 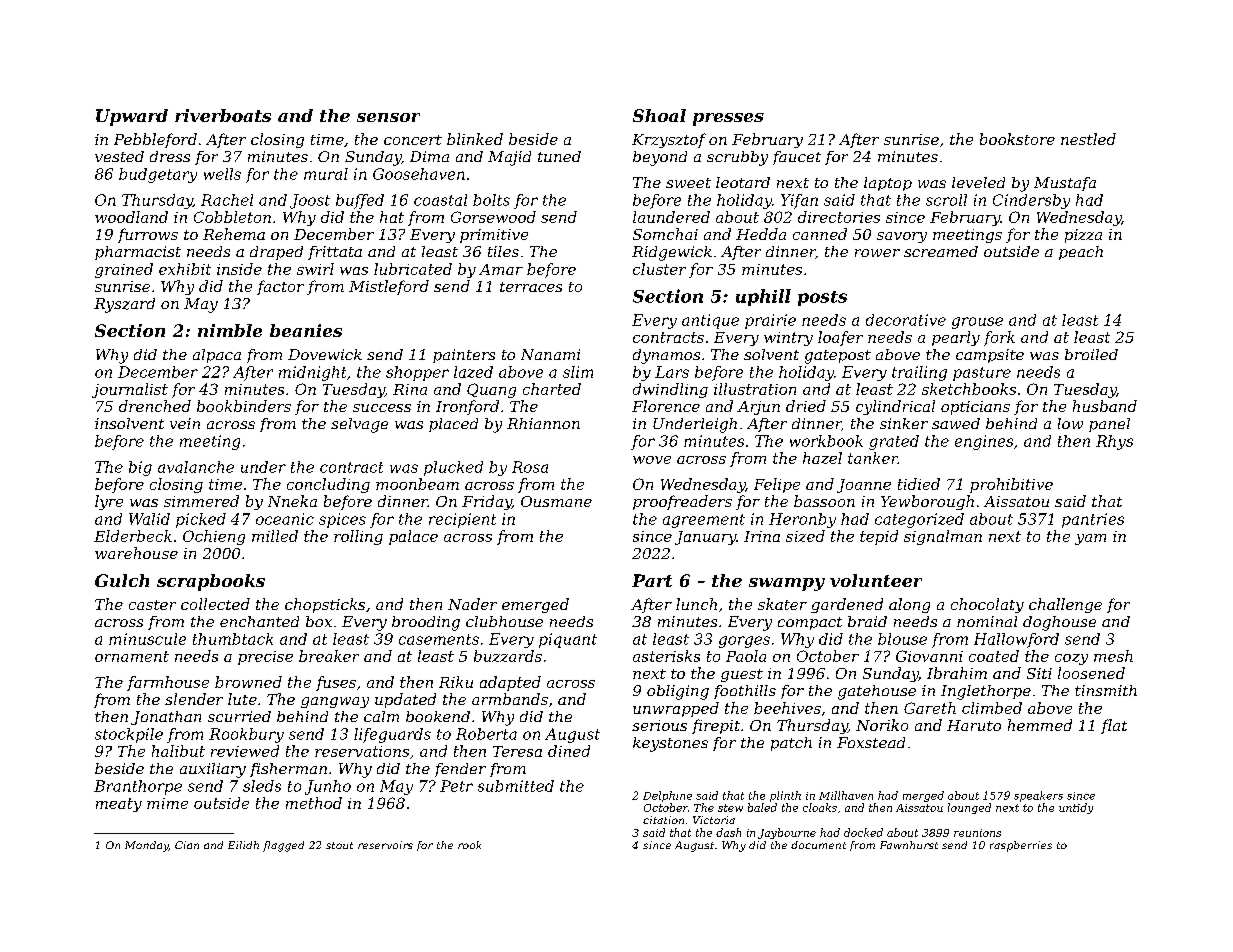 What do you see at coordinates (475, 139) in the document?
I see `blinked` at bounding box center [475, 139].
